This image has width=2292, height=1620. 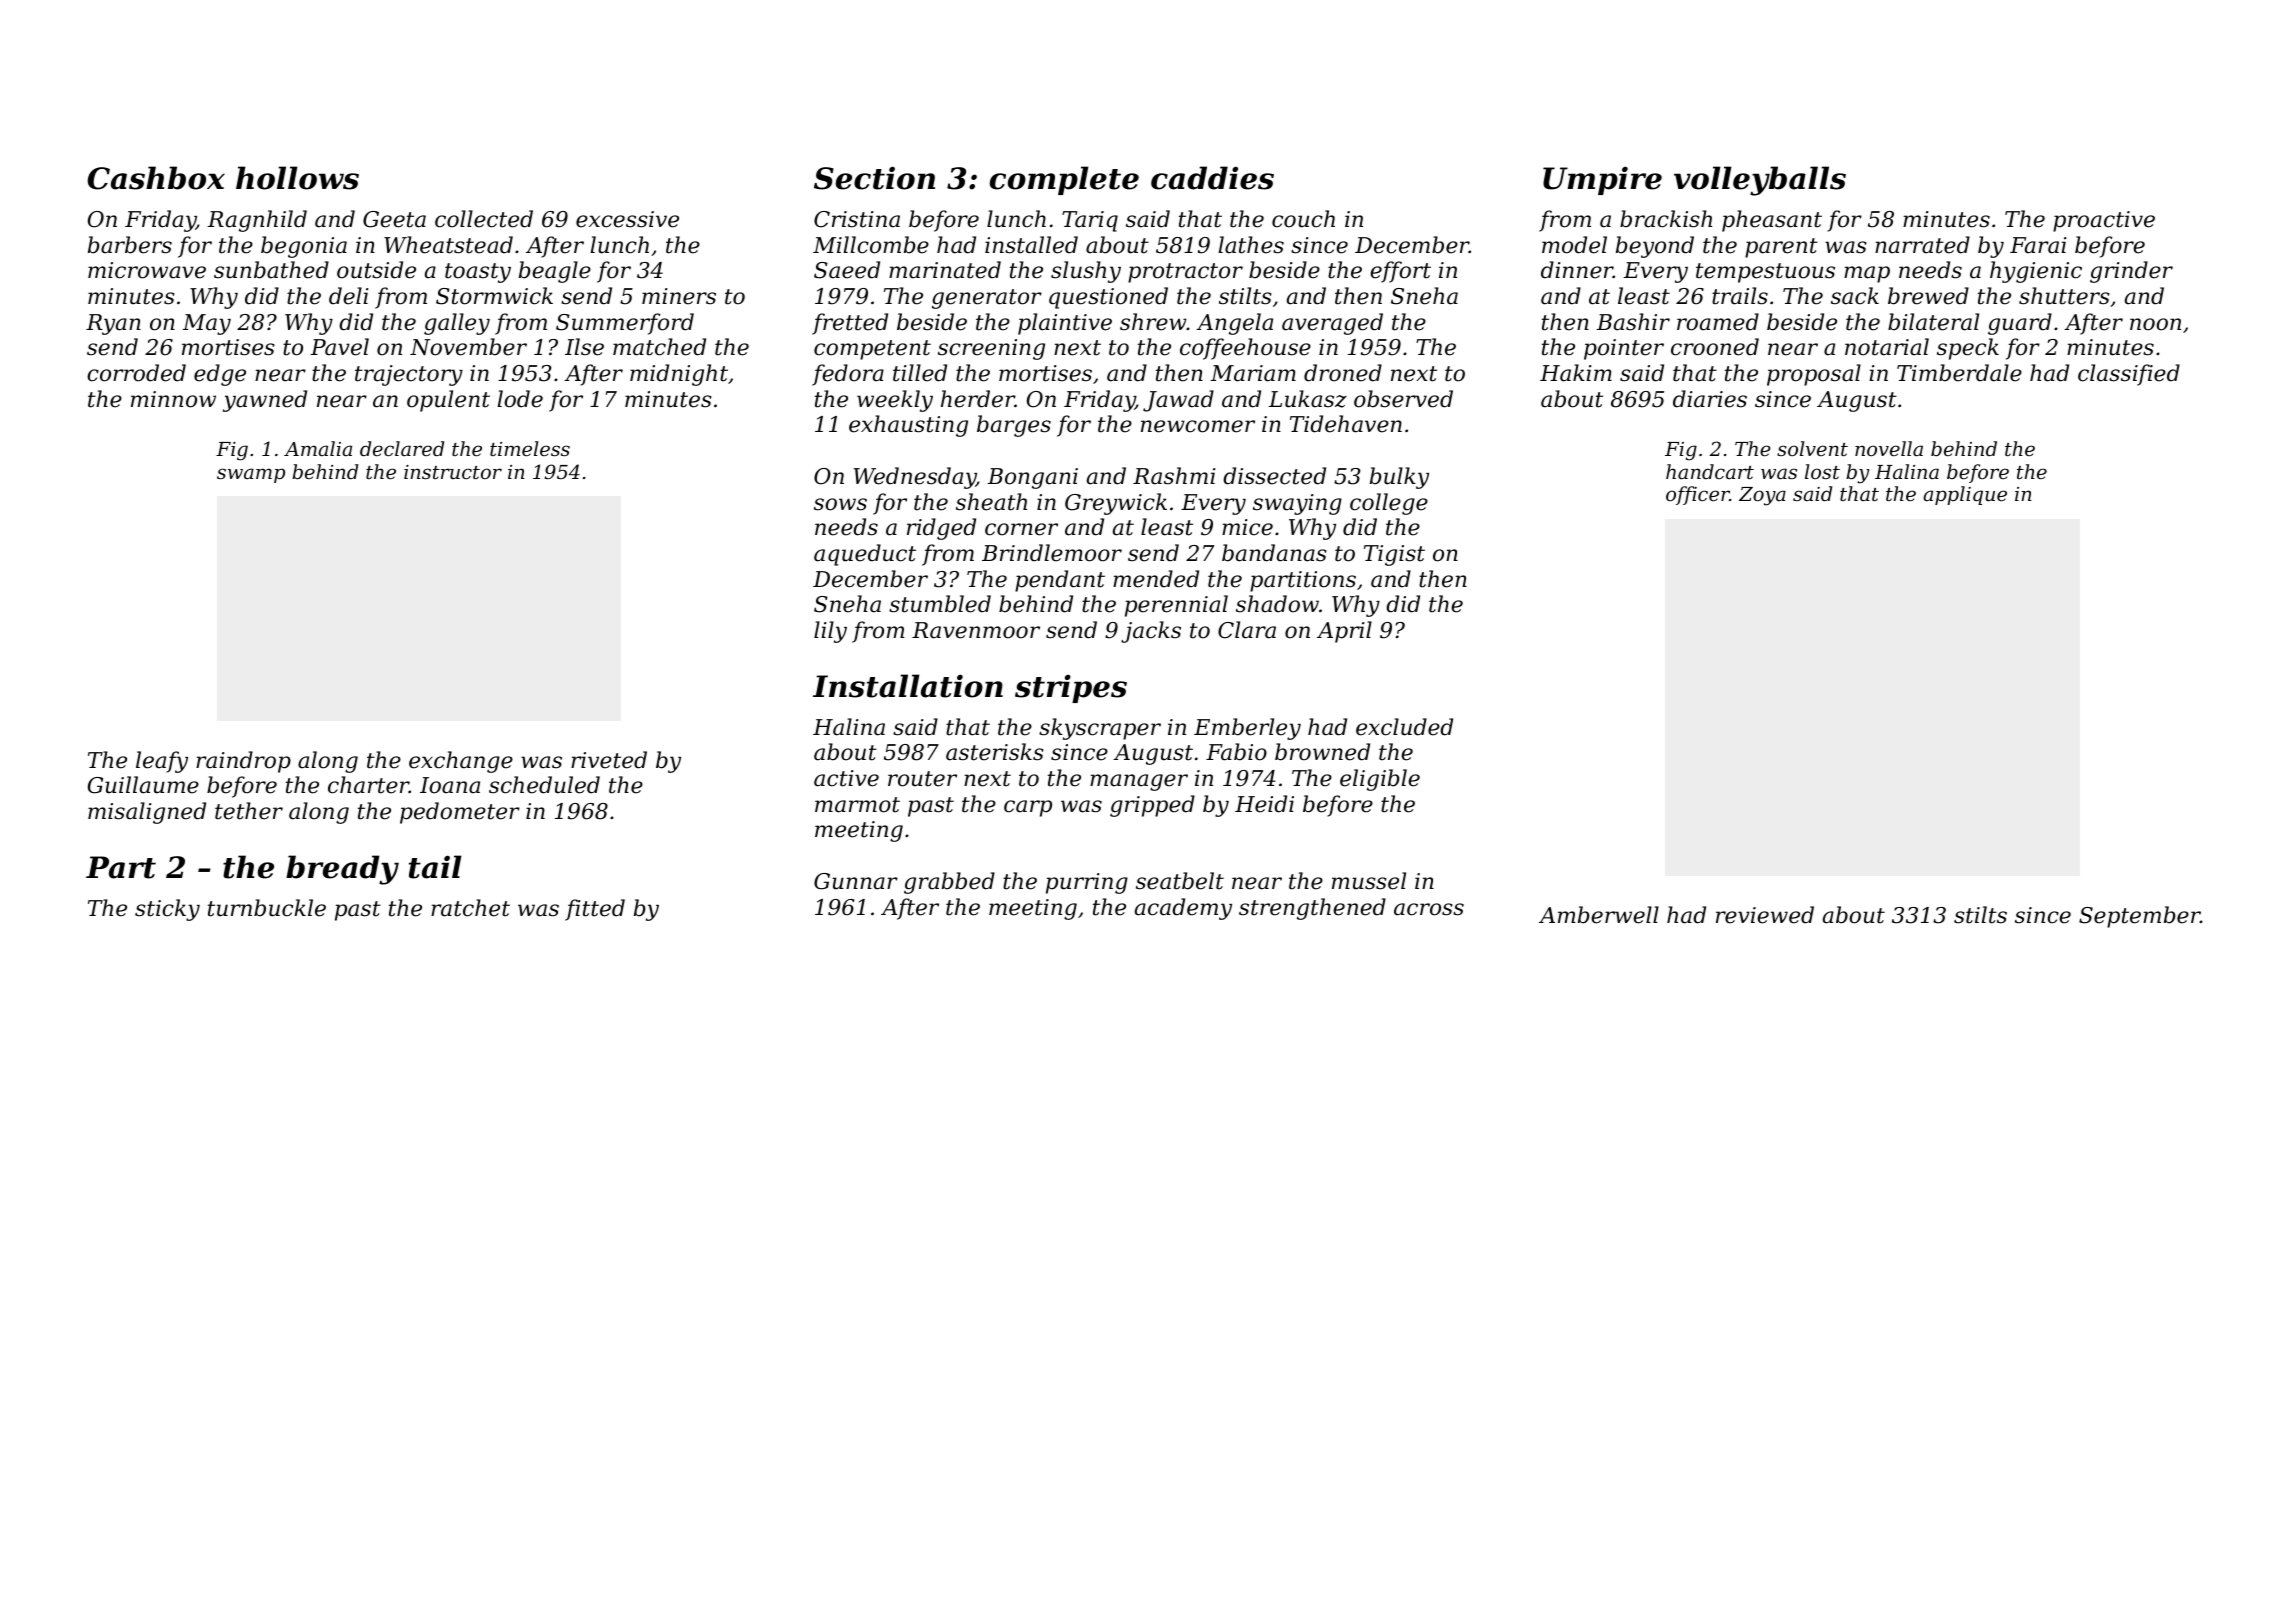 What do you see at coordinates (1183, 909) in the image?
I see `academy` at bounding box center [1183, 909].
